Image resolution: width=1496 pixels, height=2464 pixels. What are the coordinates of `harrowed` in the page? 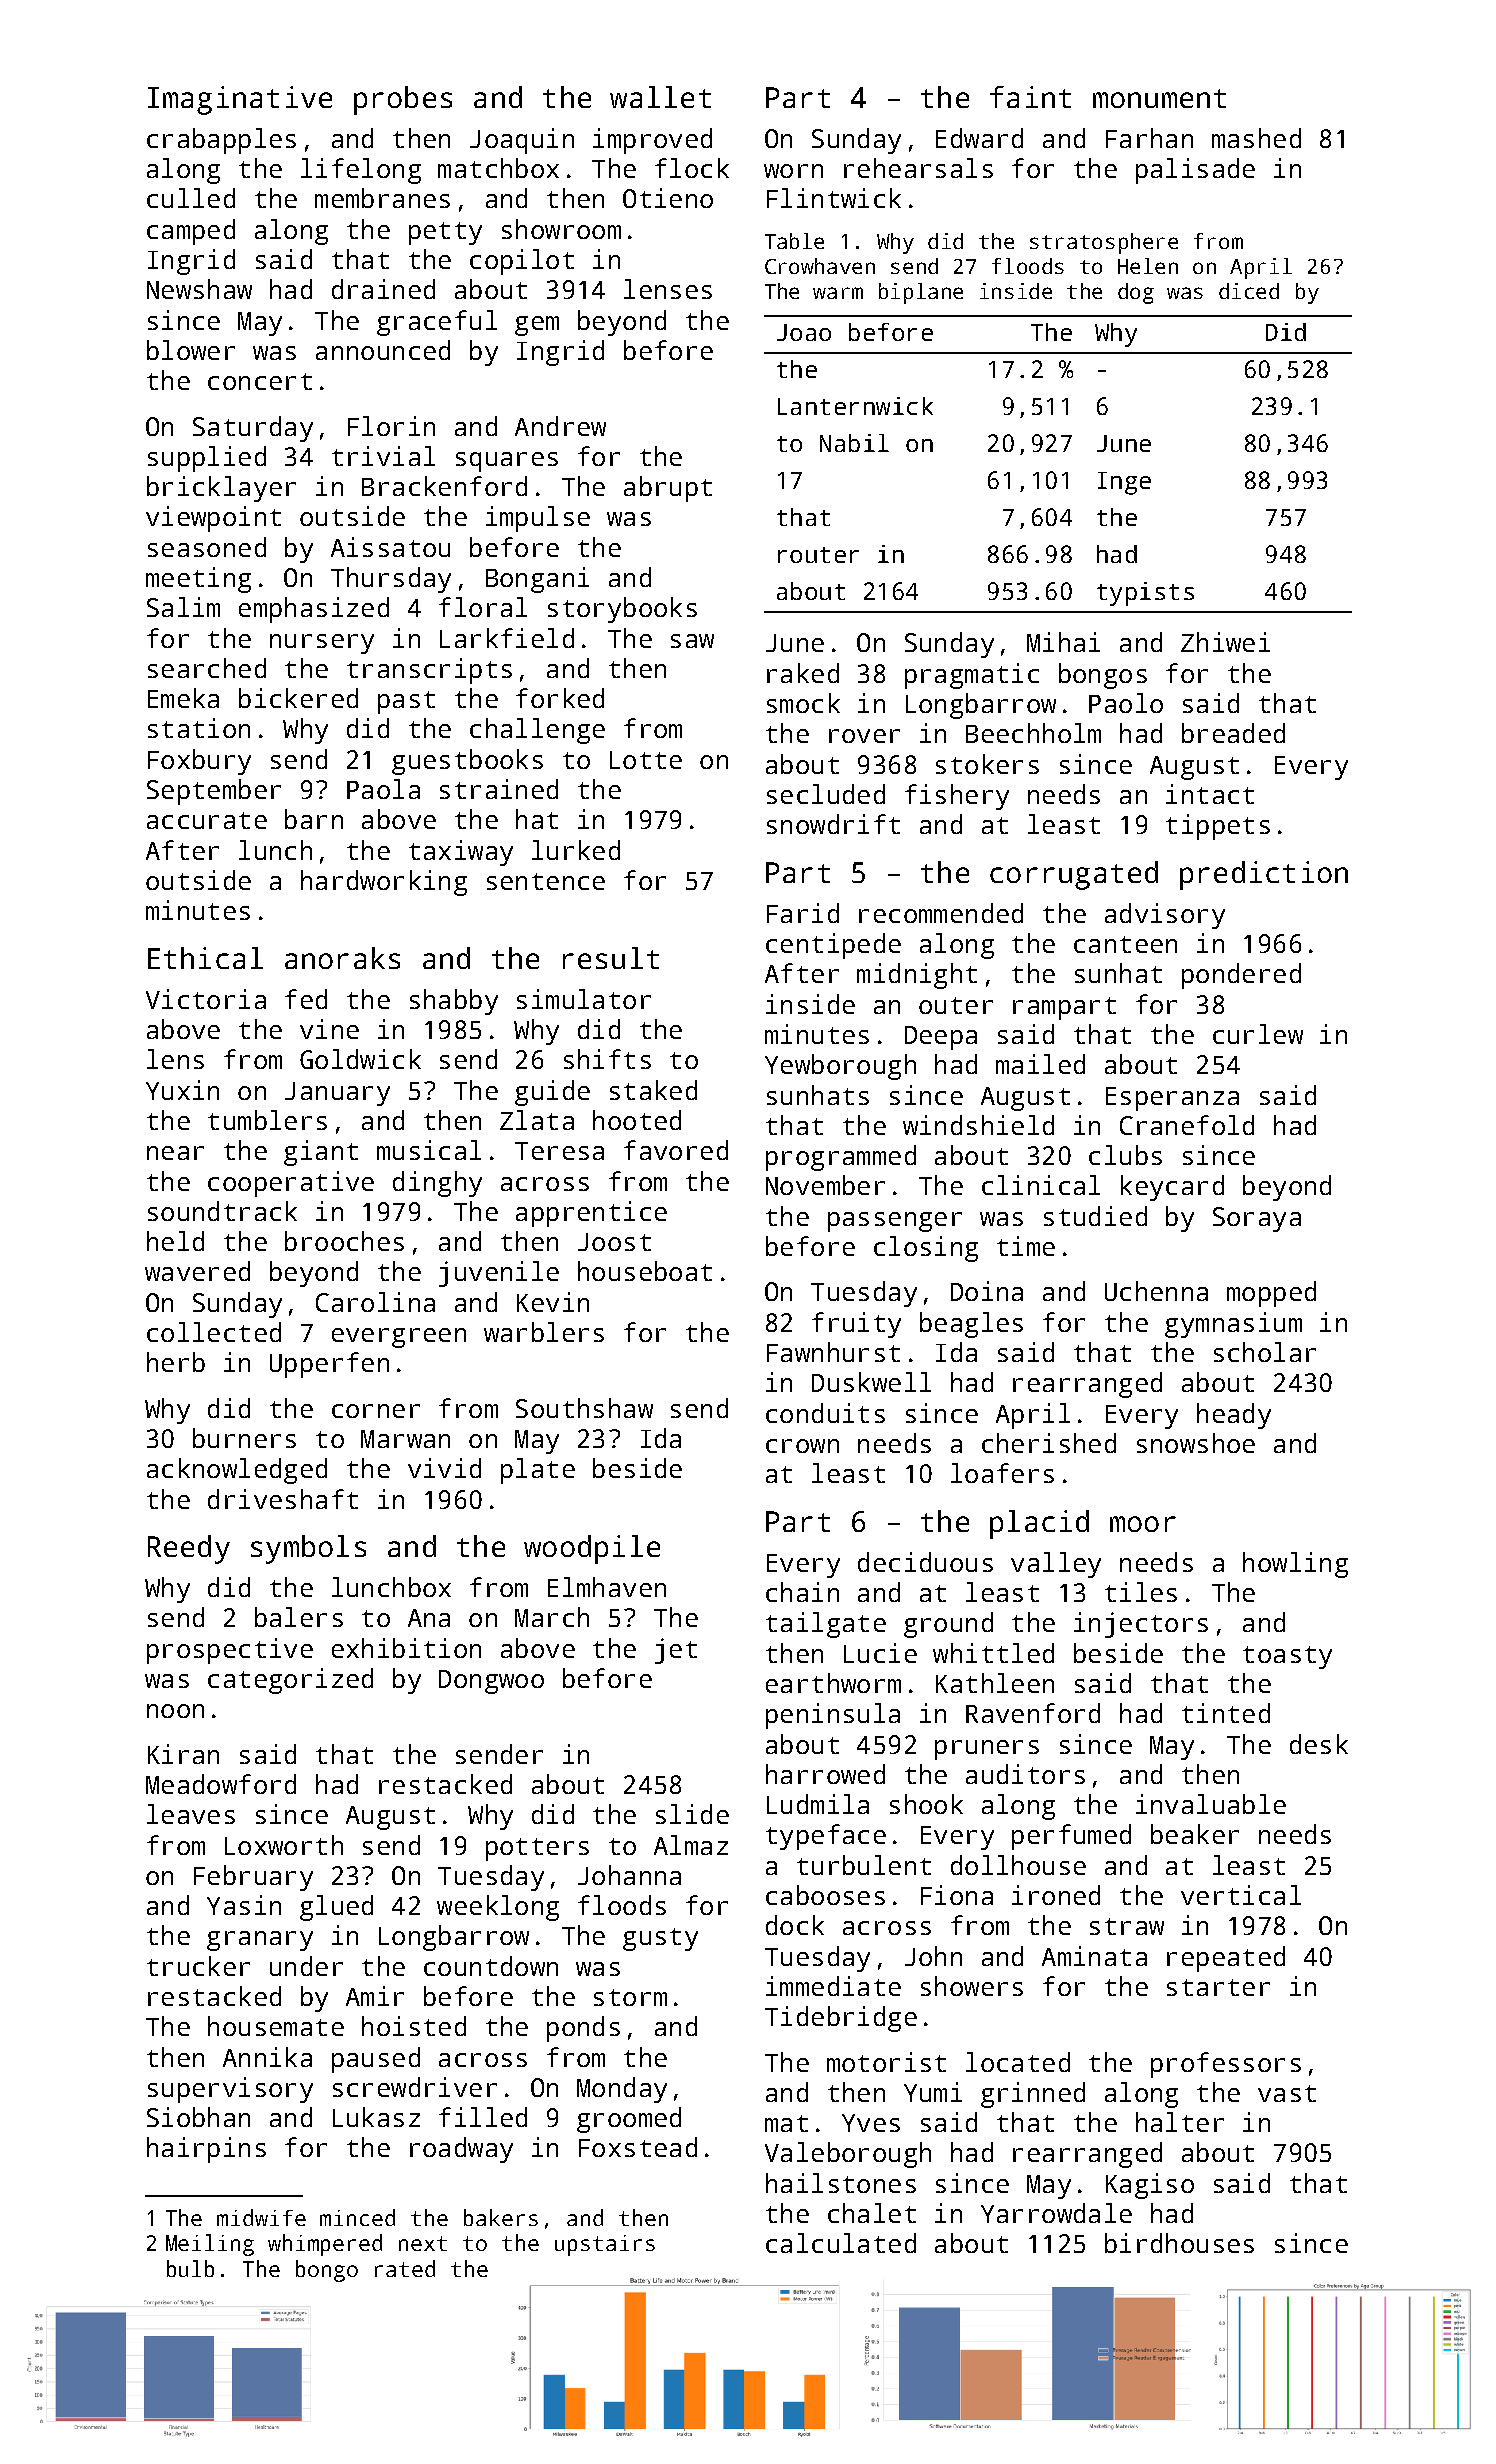 It's located at (825, 1774).
